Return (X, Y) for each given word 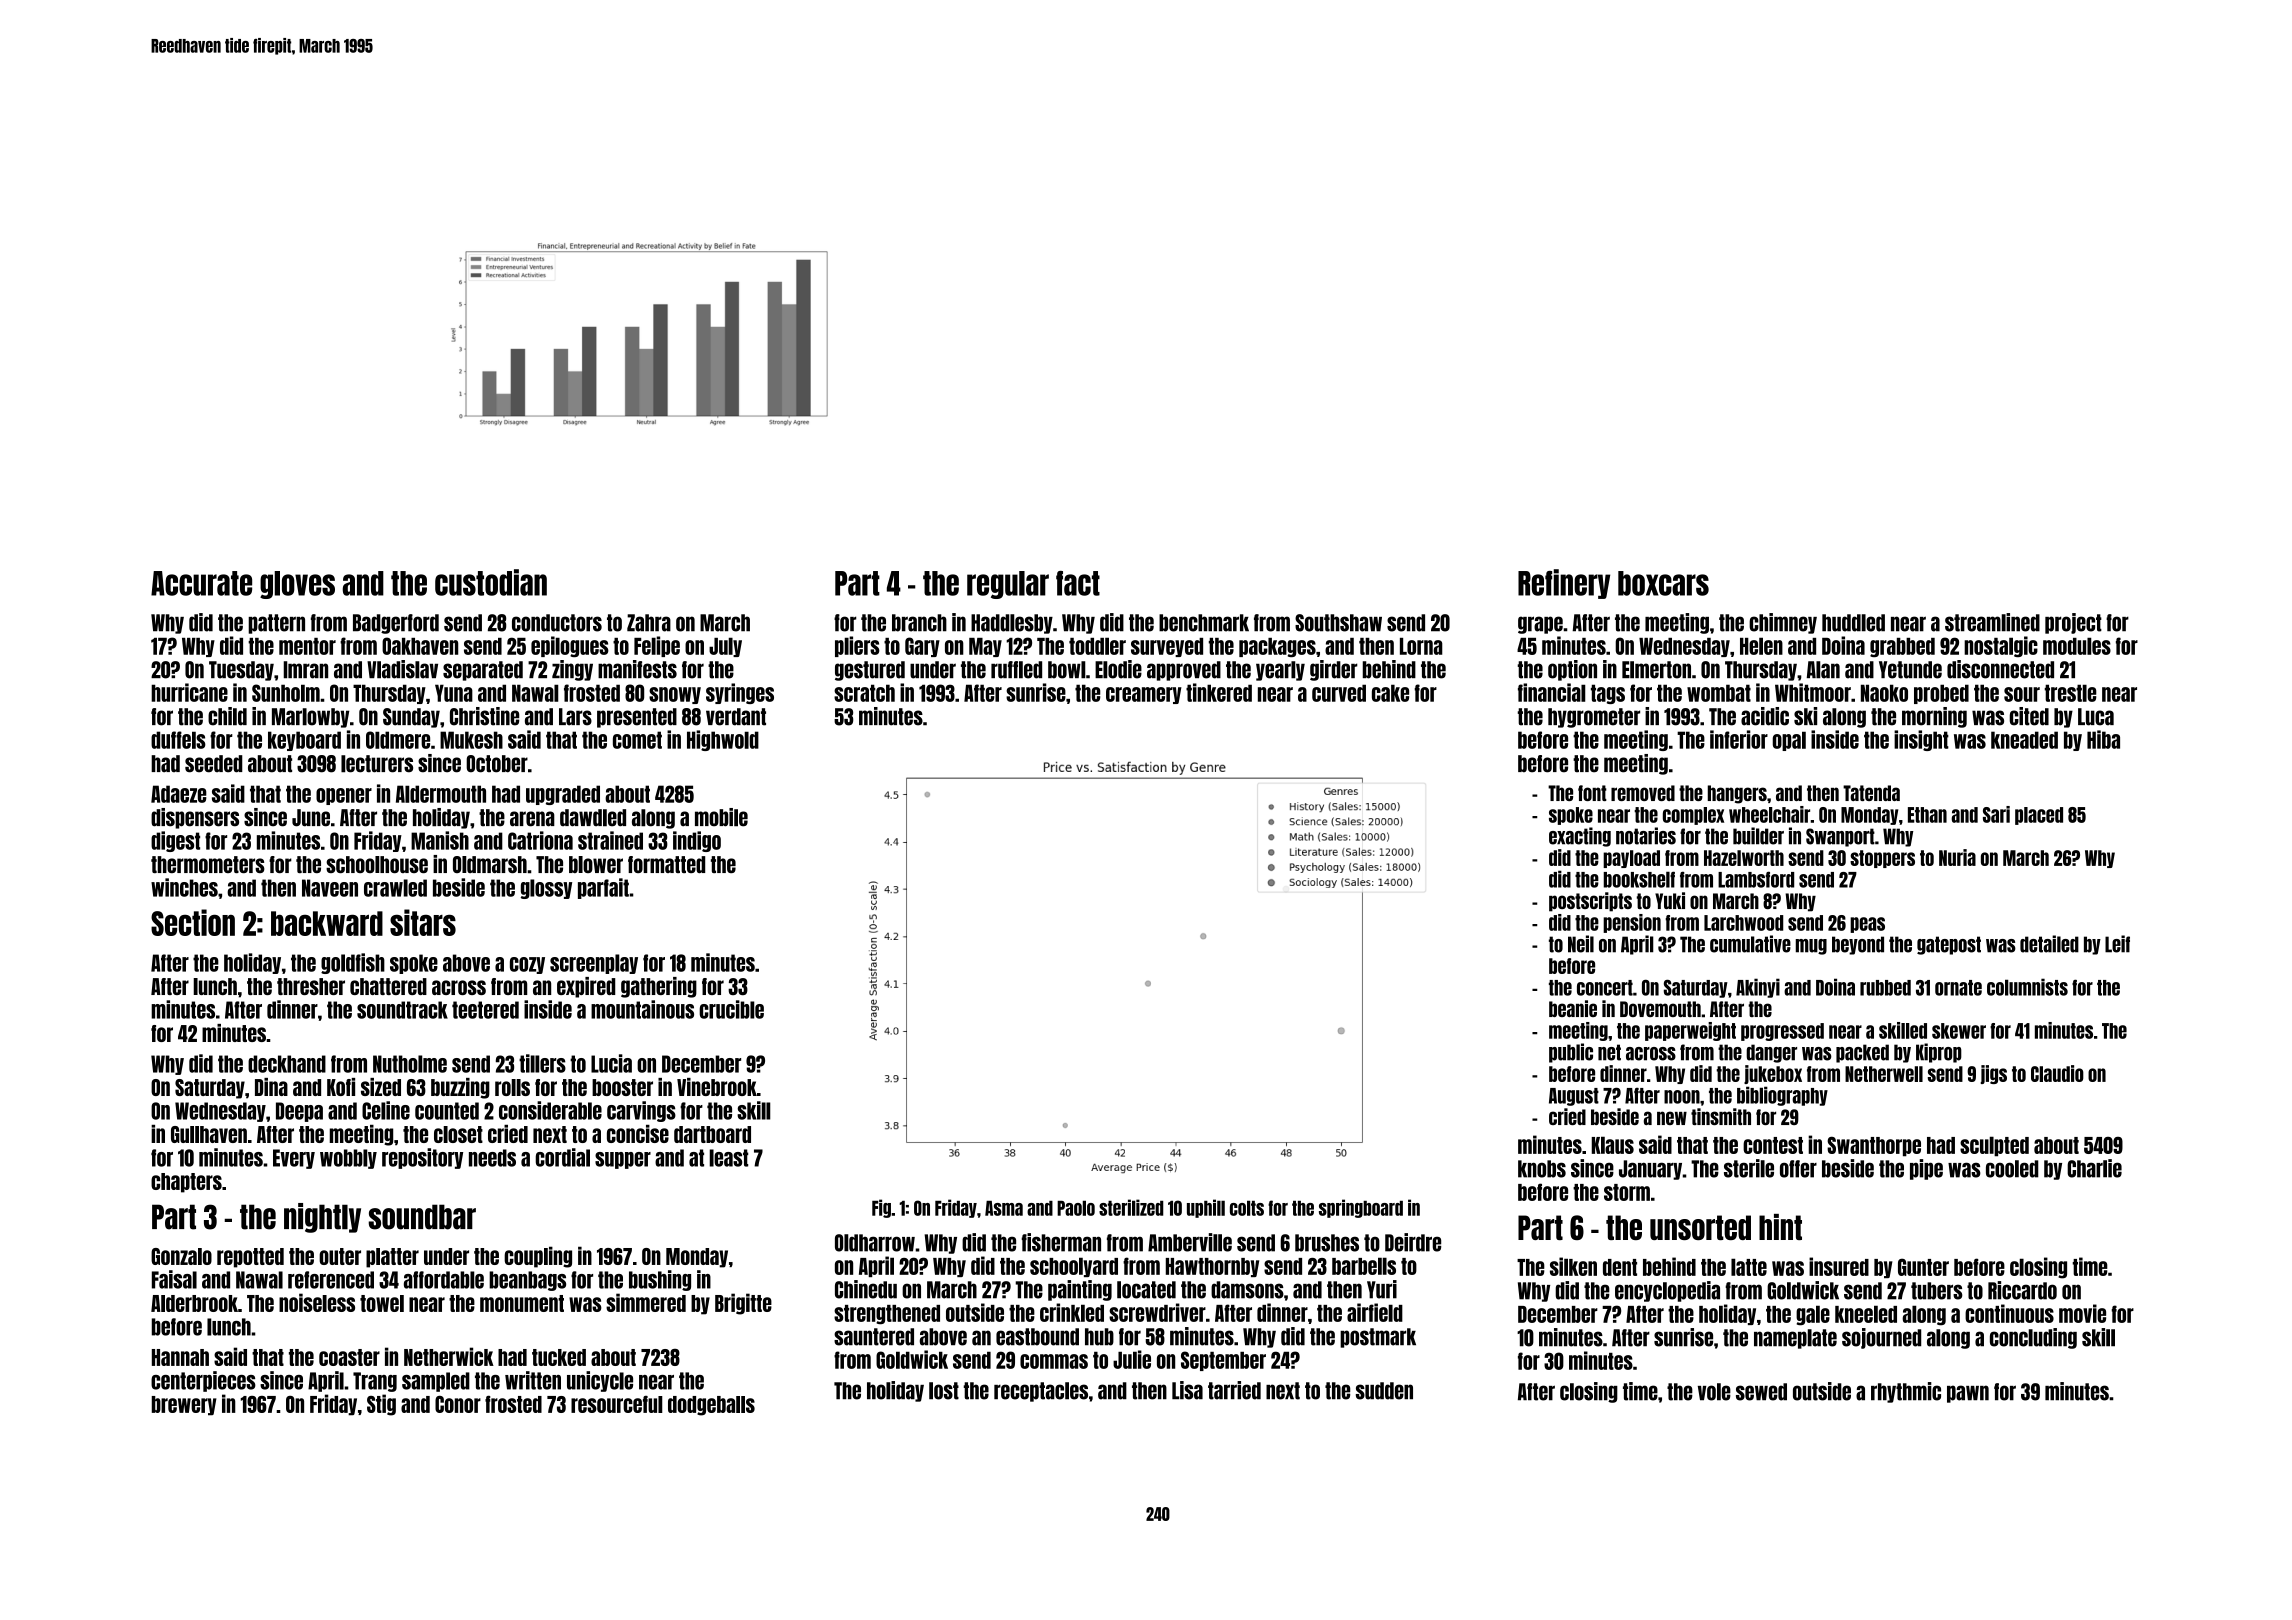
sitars (423, 922)
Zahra (649, 623)
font (1592, 793)
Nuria (1957, 857)
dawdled (593, 818)
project (2073, 623)
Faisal (174, 1279)
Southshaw (1338, 623)
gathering (659, 987)
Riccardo (2022, 1290)
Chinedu (866, 1289)
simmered (646, 1302)
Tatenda (1871, 793)
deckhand (287, 1064)
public (1571, 1053)
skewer (1959, 1031)
